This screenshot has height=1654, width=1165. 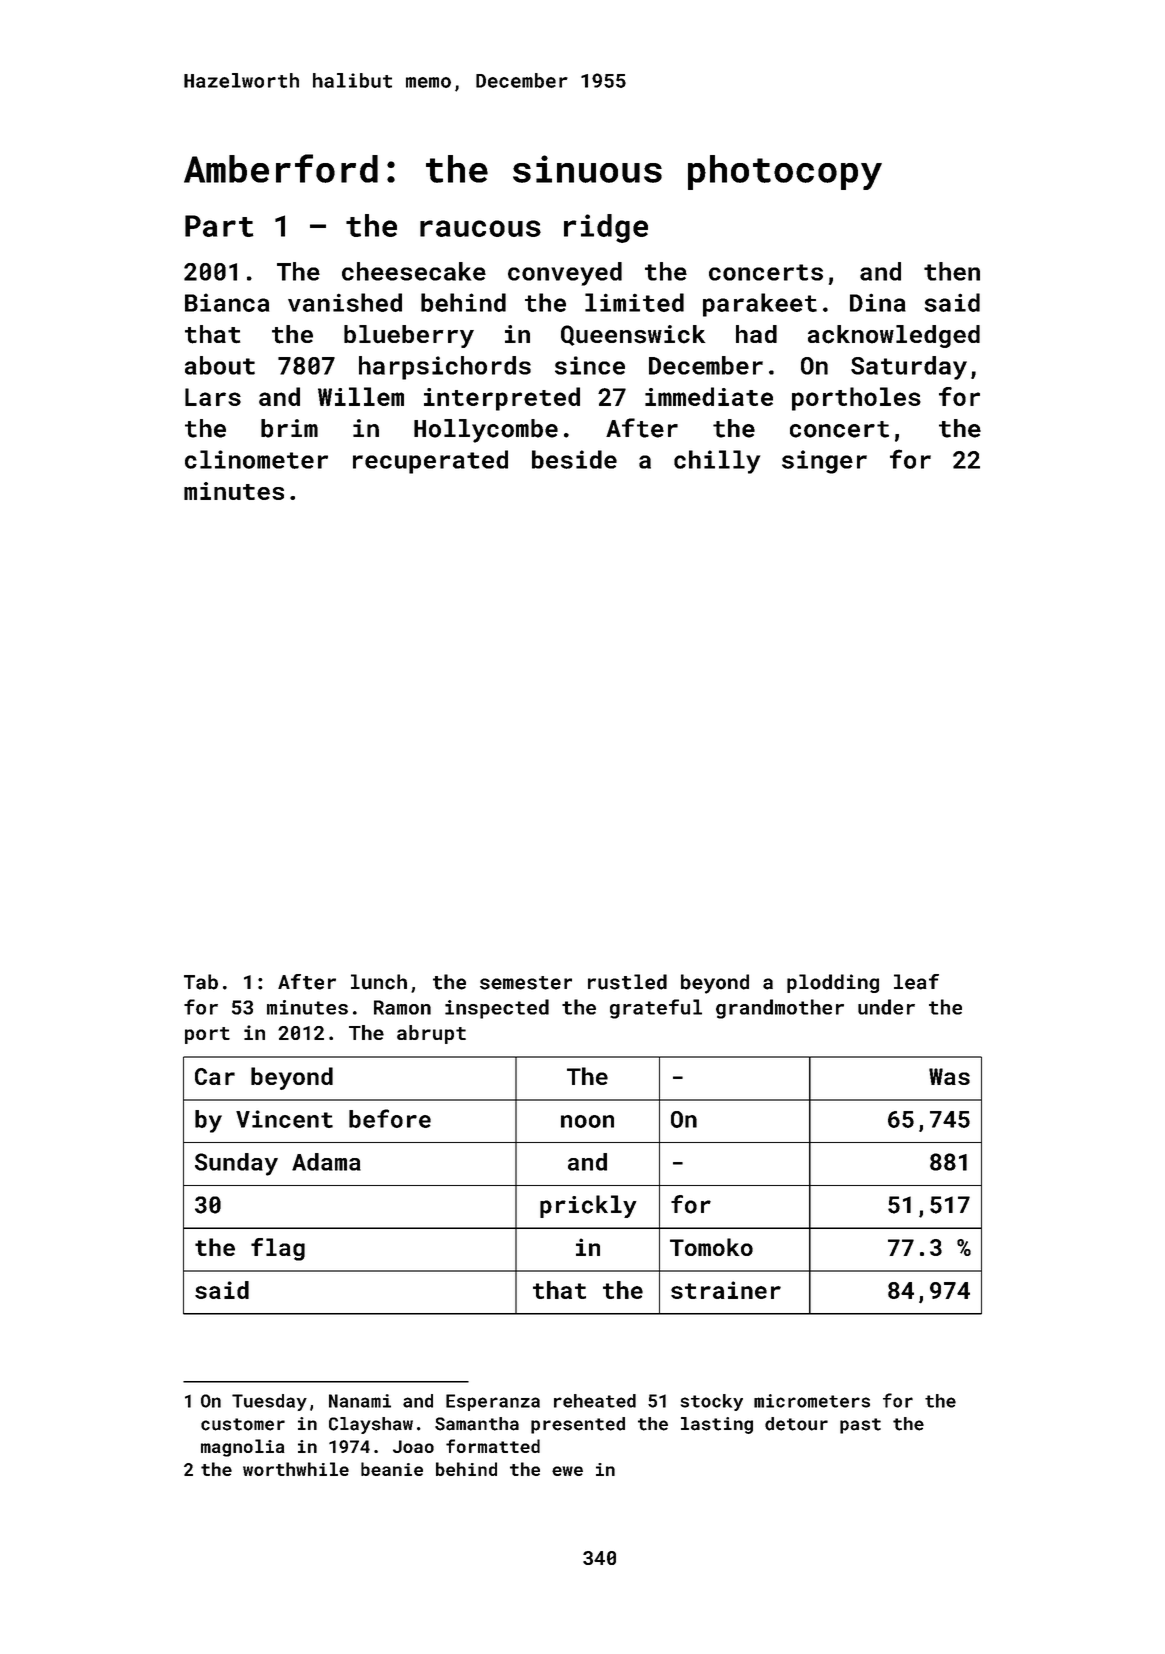 What do you see at coordinates (595, 1401) in the screenshot?
I see `reheated` at bounding box center [595, 1401].
